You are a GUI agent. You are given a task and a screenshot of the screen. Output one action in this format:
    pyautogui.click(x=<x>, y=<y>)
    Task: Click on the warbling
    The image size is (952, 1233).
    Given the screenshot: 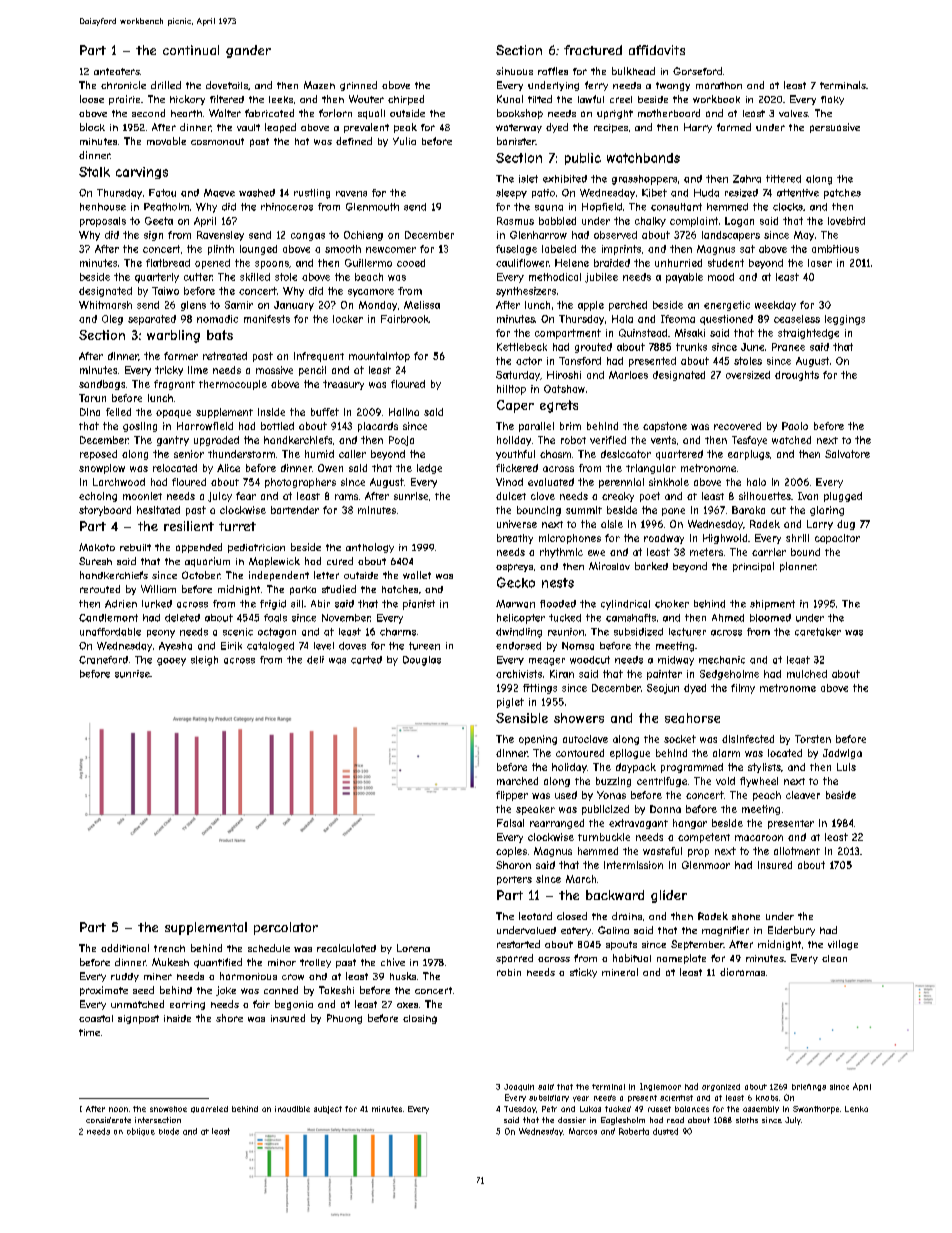 What is the action you would take?
    pyautogui.click(x=173, y=336)
